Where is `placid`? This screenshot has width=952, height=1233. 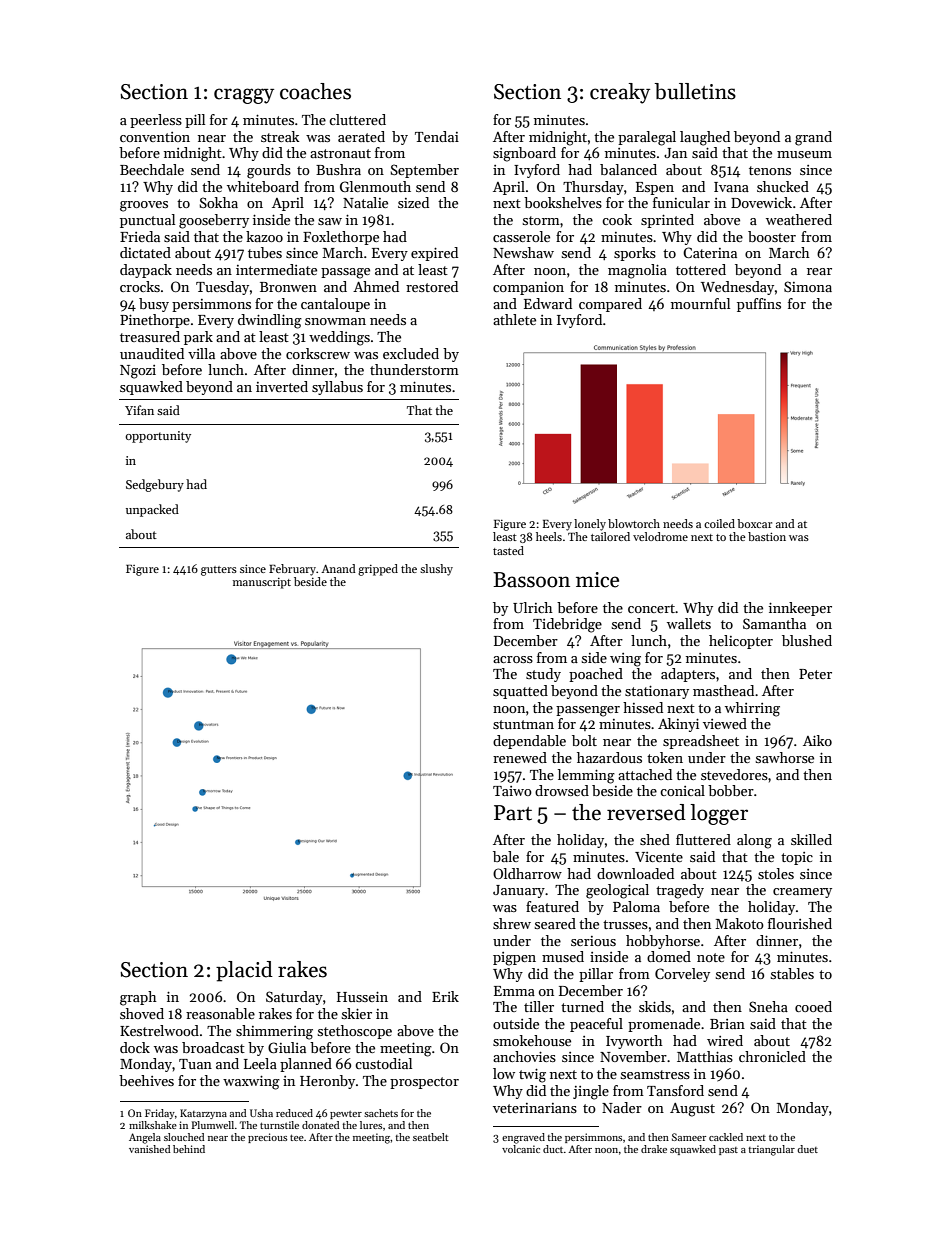
placid is located at coordinates (244, 971).
